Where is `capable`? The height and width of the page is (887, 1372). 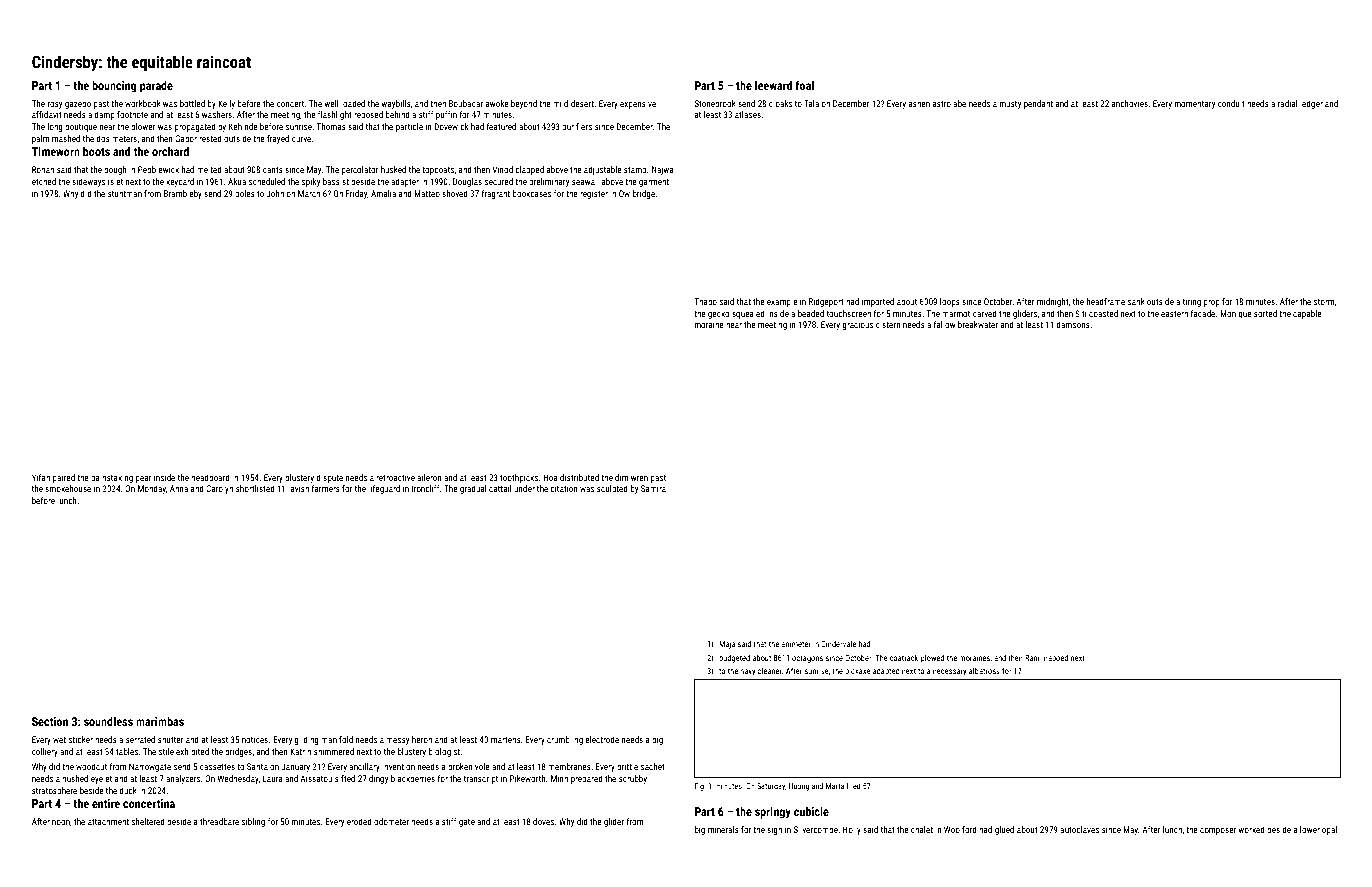
capable is located at coordinates (1307, 314).
